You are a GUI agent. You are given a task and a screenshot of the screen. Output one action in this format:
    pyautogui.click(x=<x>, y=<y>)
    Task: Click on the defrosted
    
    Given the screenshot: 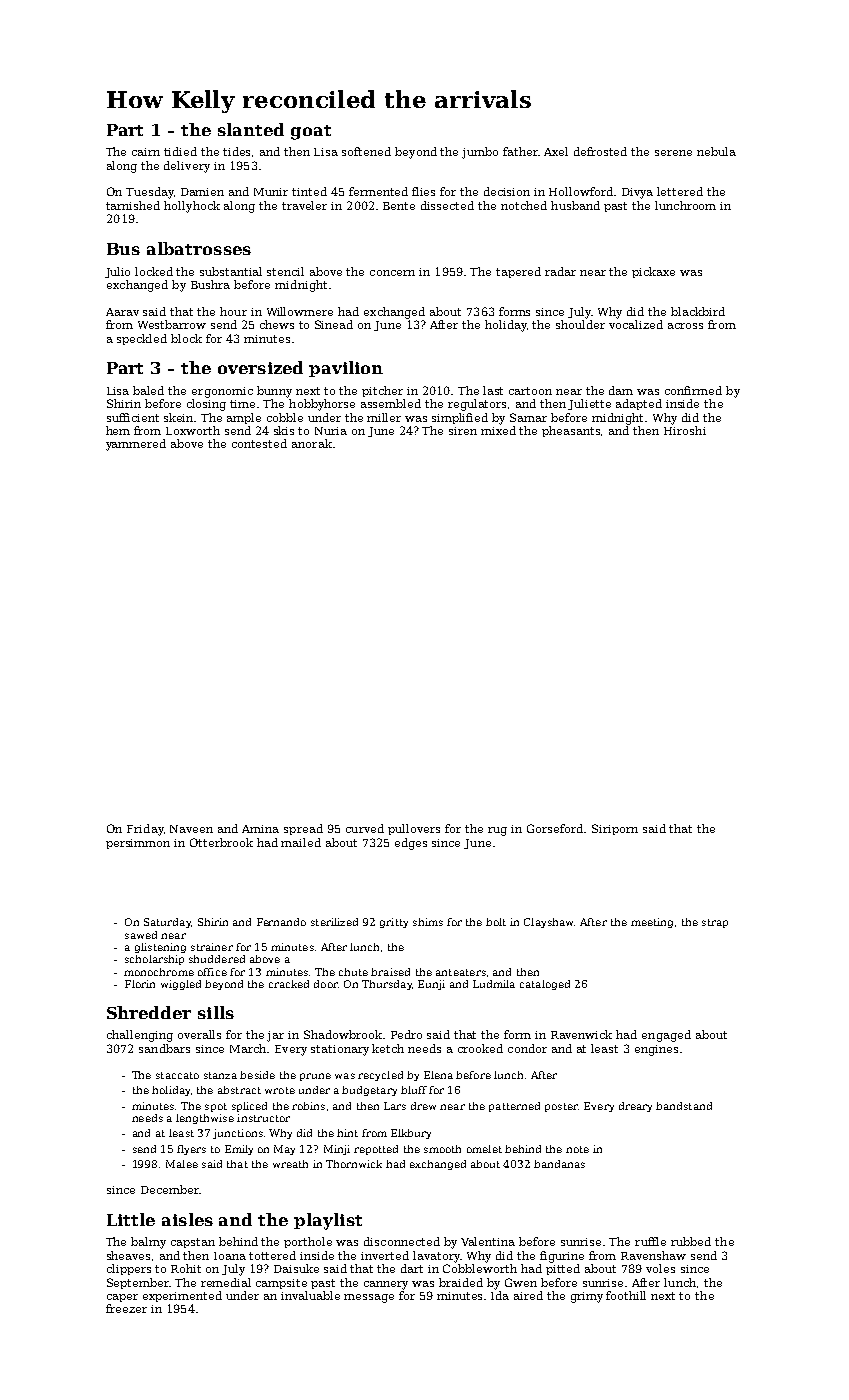 What is the action you would take?
    pyautogui.click(x=600, y=151)
